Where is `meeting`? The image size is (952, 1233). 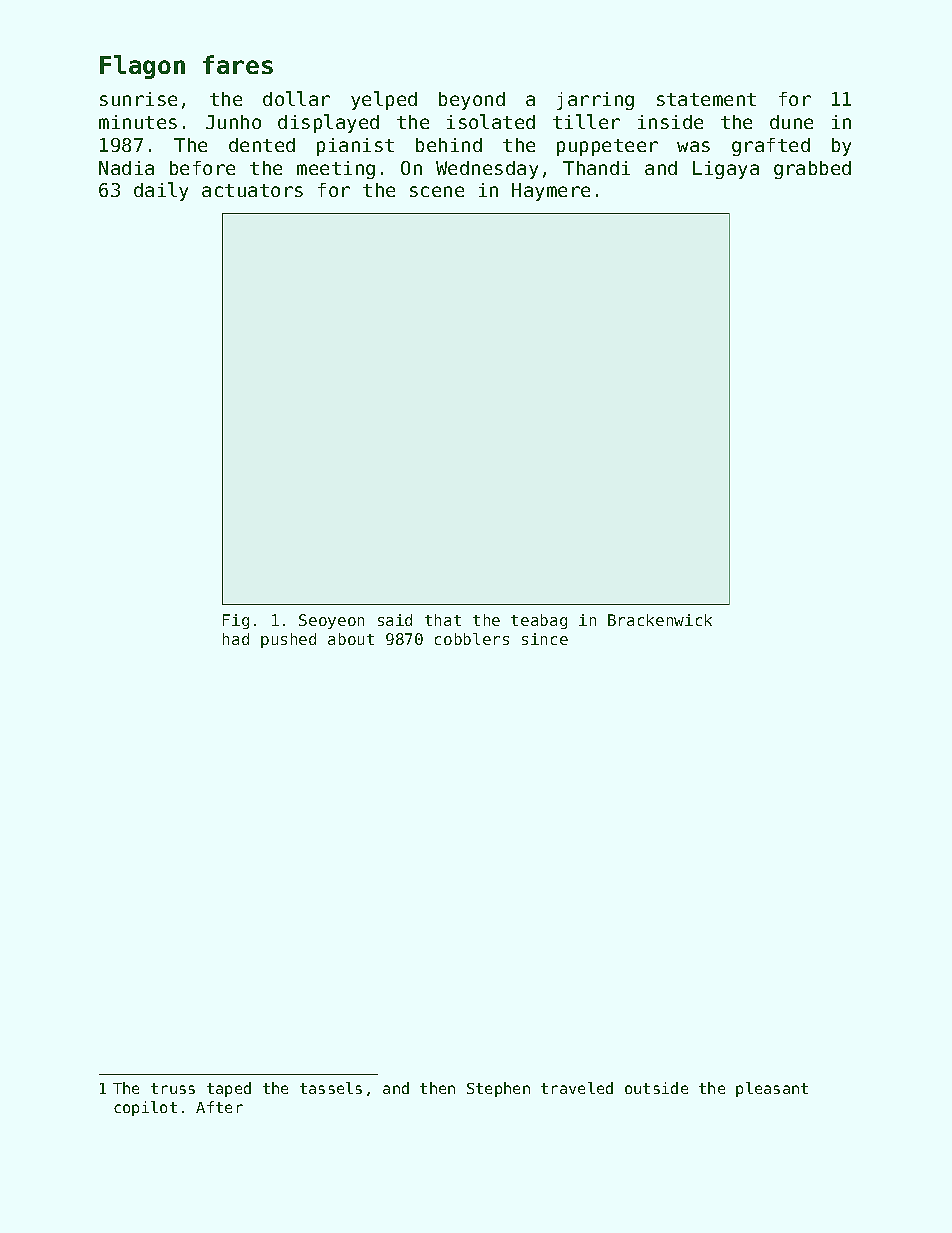
meeting is located at coordinates (336, 170).
